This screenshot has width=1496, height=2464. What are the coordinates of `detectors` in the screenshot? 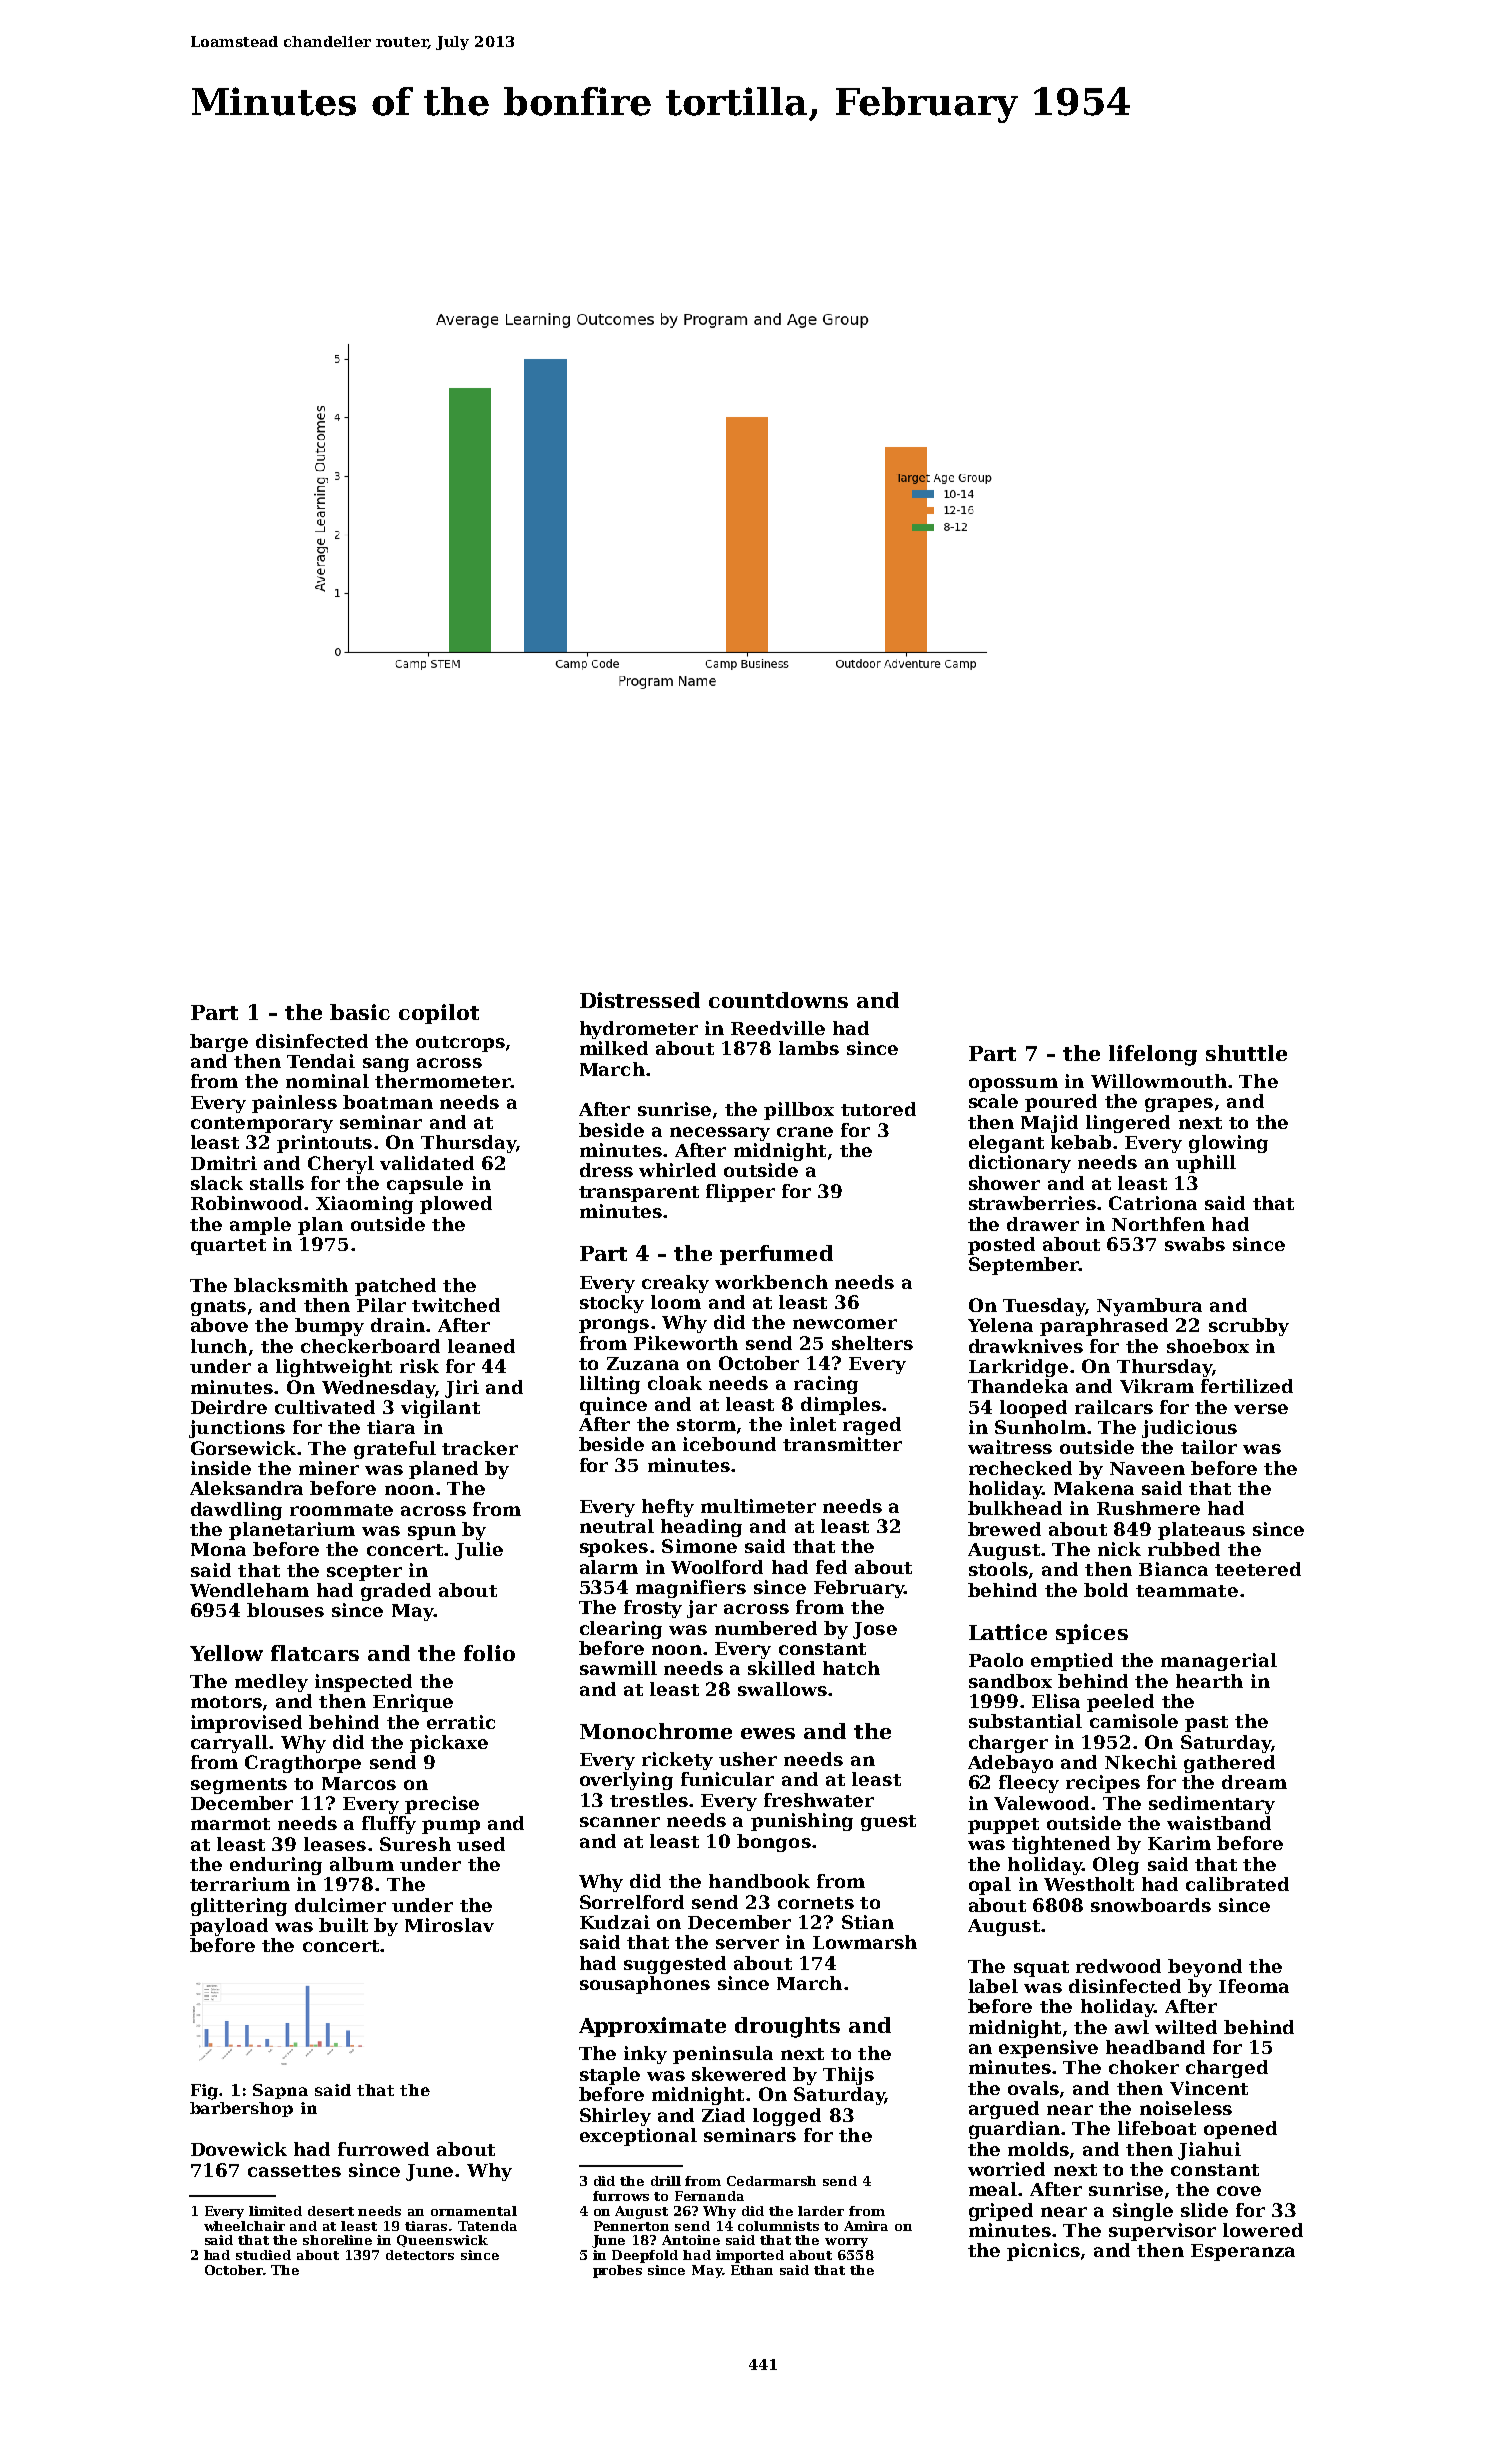 It's located at (420, 2255).
